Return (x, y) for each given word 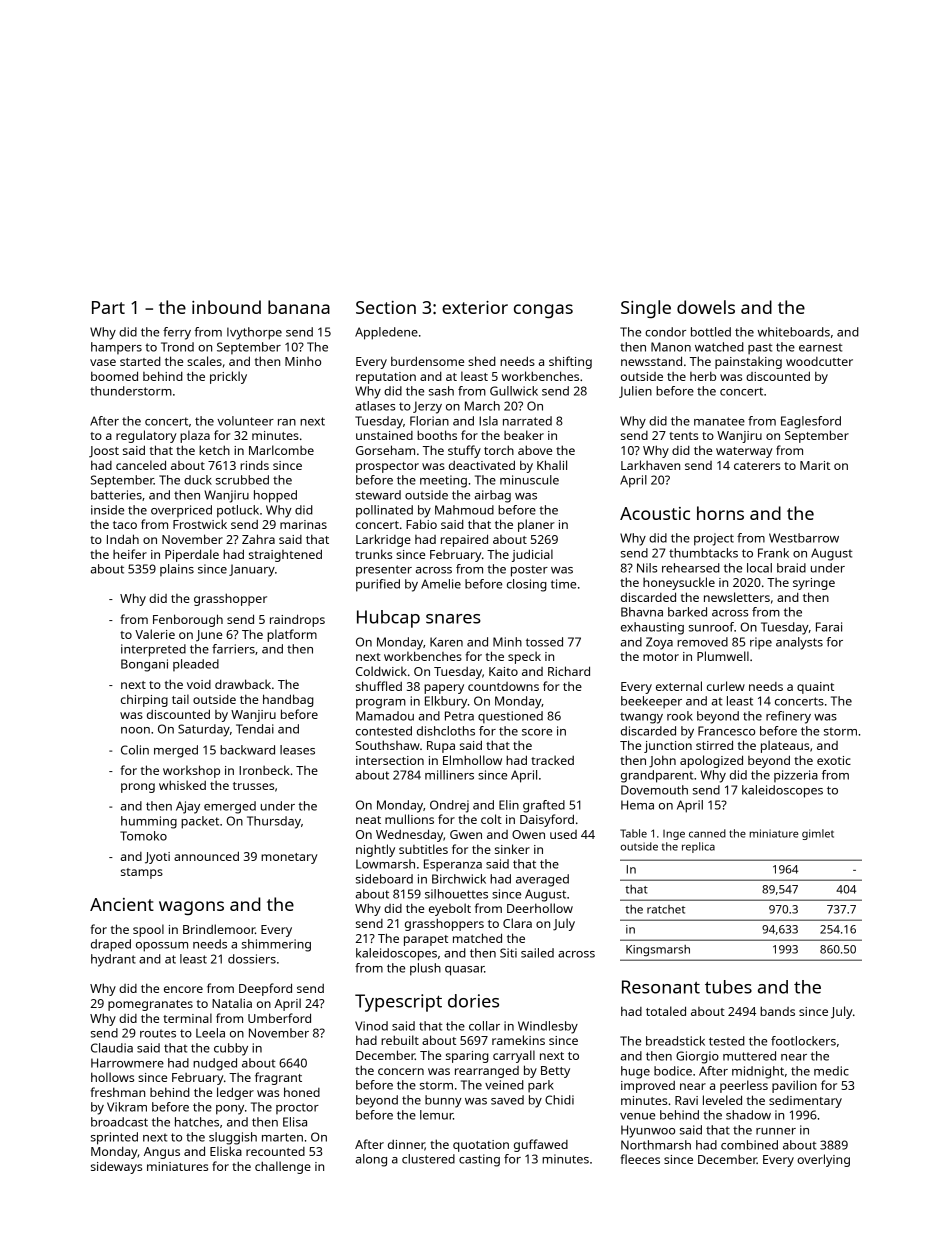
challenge (283, 1167)
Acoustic (655, 513)
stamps (142, 873)
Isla (488, 421)
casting (479, 1160)
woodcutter (819, 361)
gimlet (818, 834)
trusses (253, 786)
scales (204, 361)
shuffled (379, 686)
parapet (426, 940)
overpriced (181, 511)
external (679, 686)
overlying (823, 1160)
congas (543, 311)
